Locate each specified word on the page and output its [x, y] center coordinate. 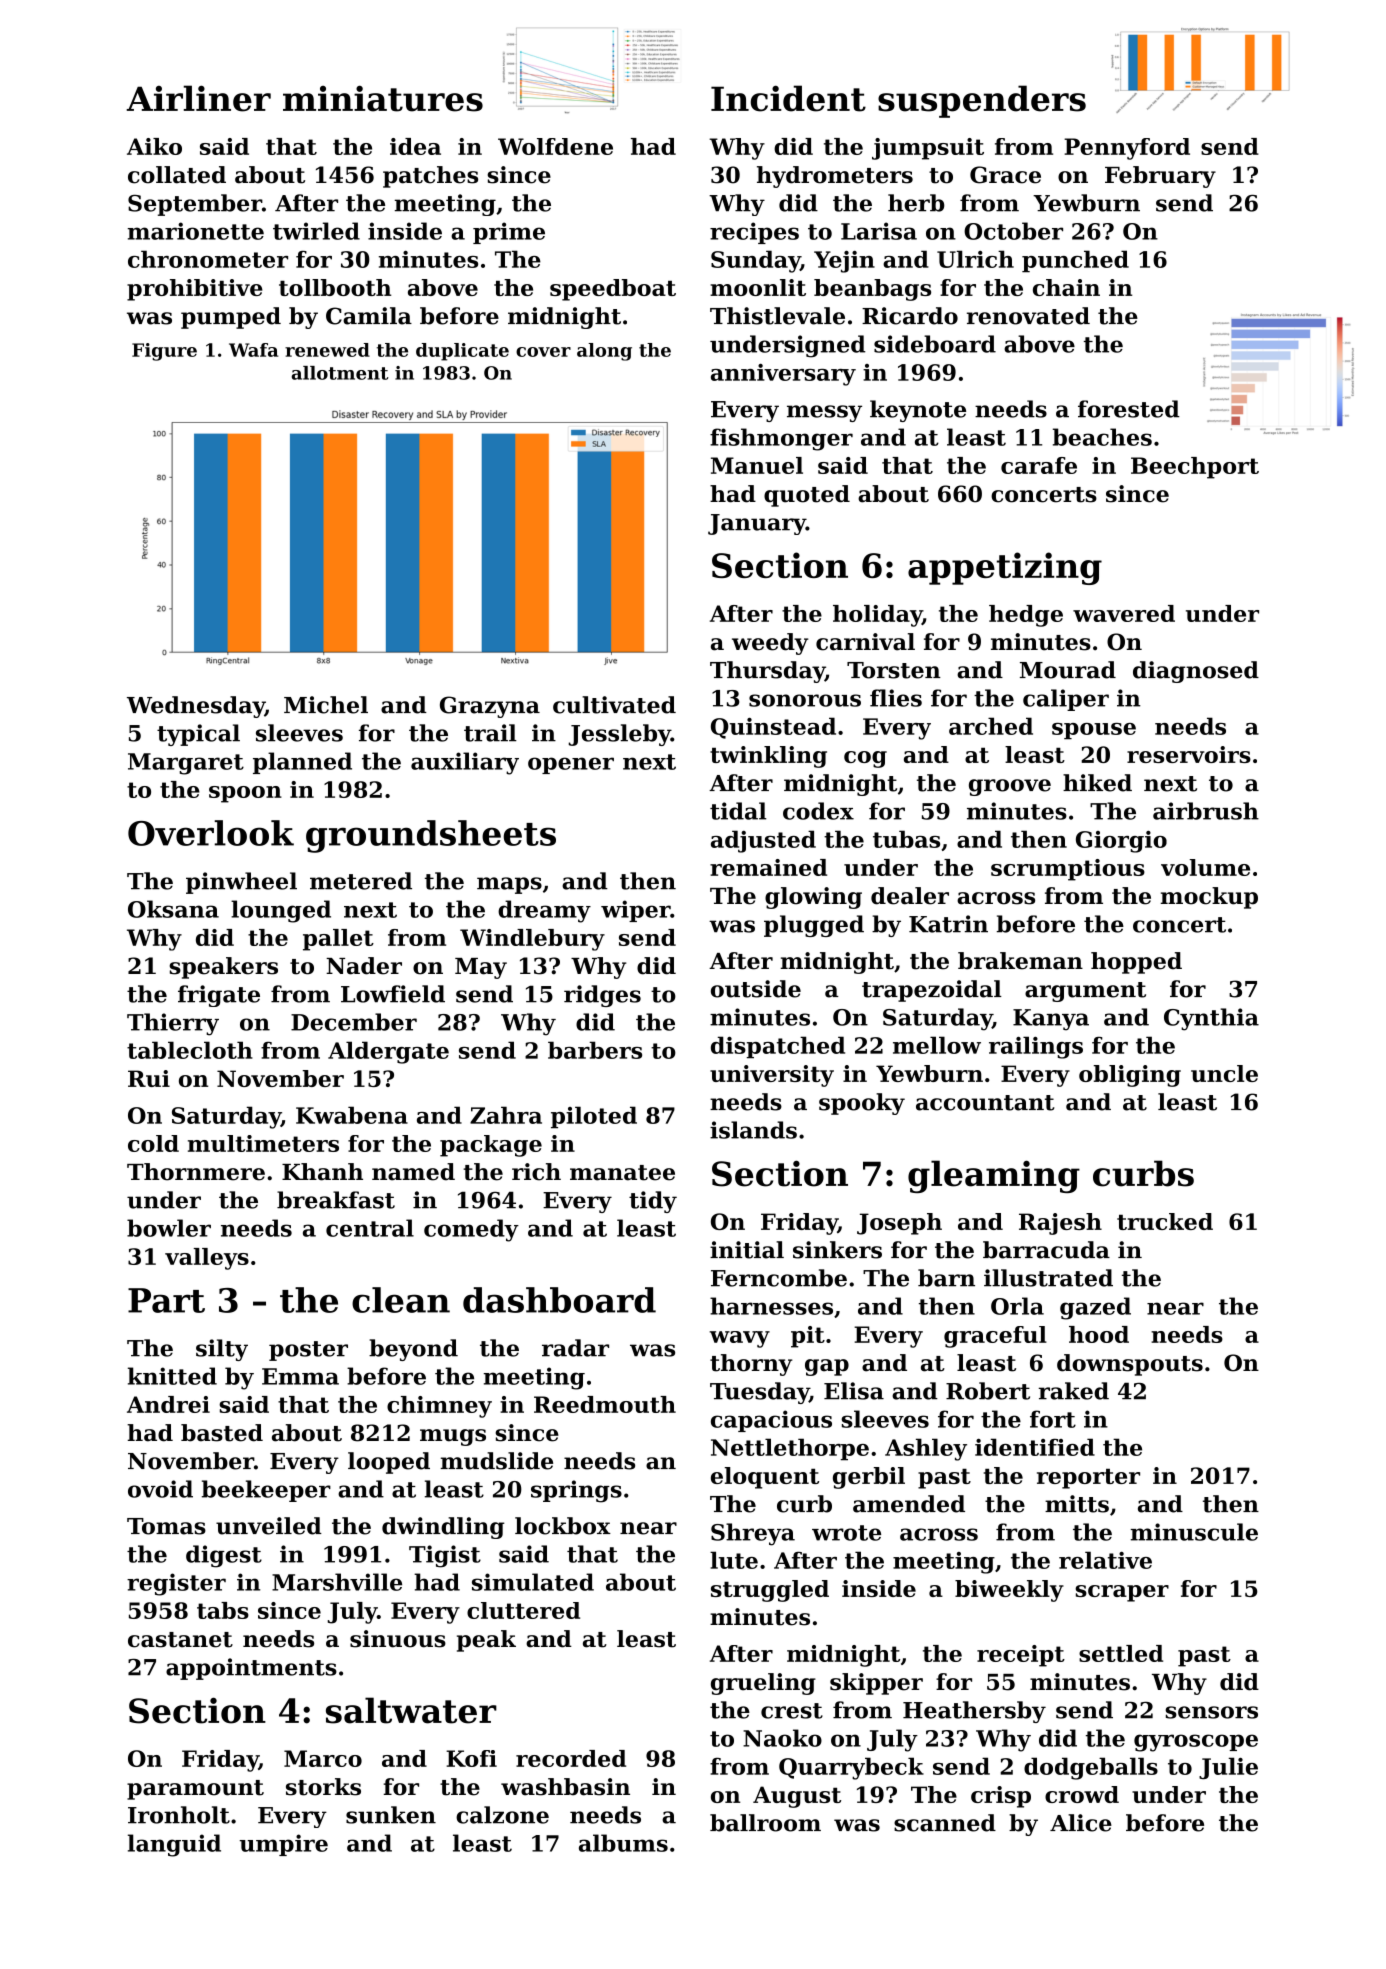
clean [401, 1300]
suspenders [982, 101]
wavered [1124, 613]
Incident [788, 98]
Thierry [173, 1024]
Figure [164, 352]
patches [430, 177]
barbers [595, 1050]
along [604, 352]
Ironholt [179, 1815]
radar [575, 1348]
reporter [1088, 1479]
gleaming [994, 1176]
